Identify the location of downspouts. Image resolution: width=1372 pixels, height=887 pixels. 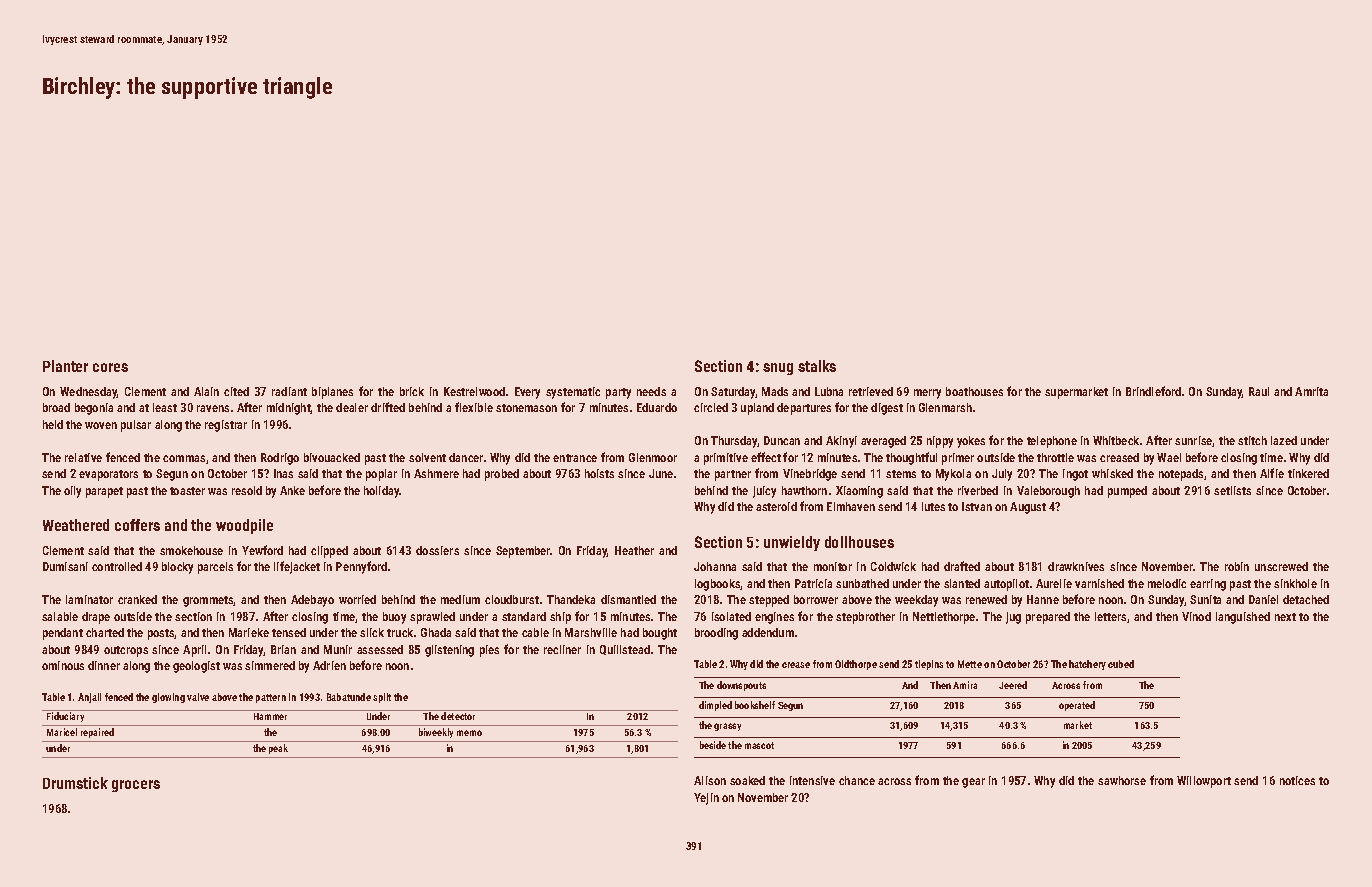
(741, 686).
